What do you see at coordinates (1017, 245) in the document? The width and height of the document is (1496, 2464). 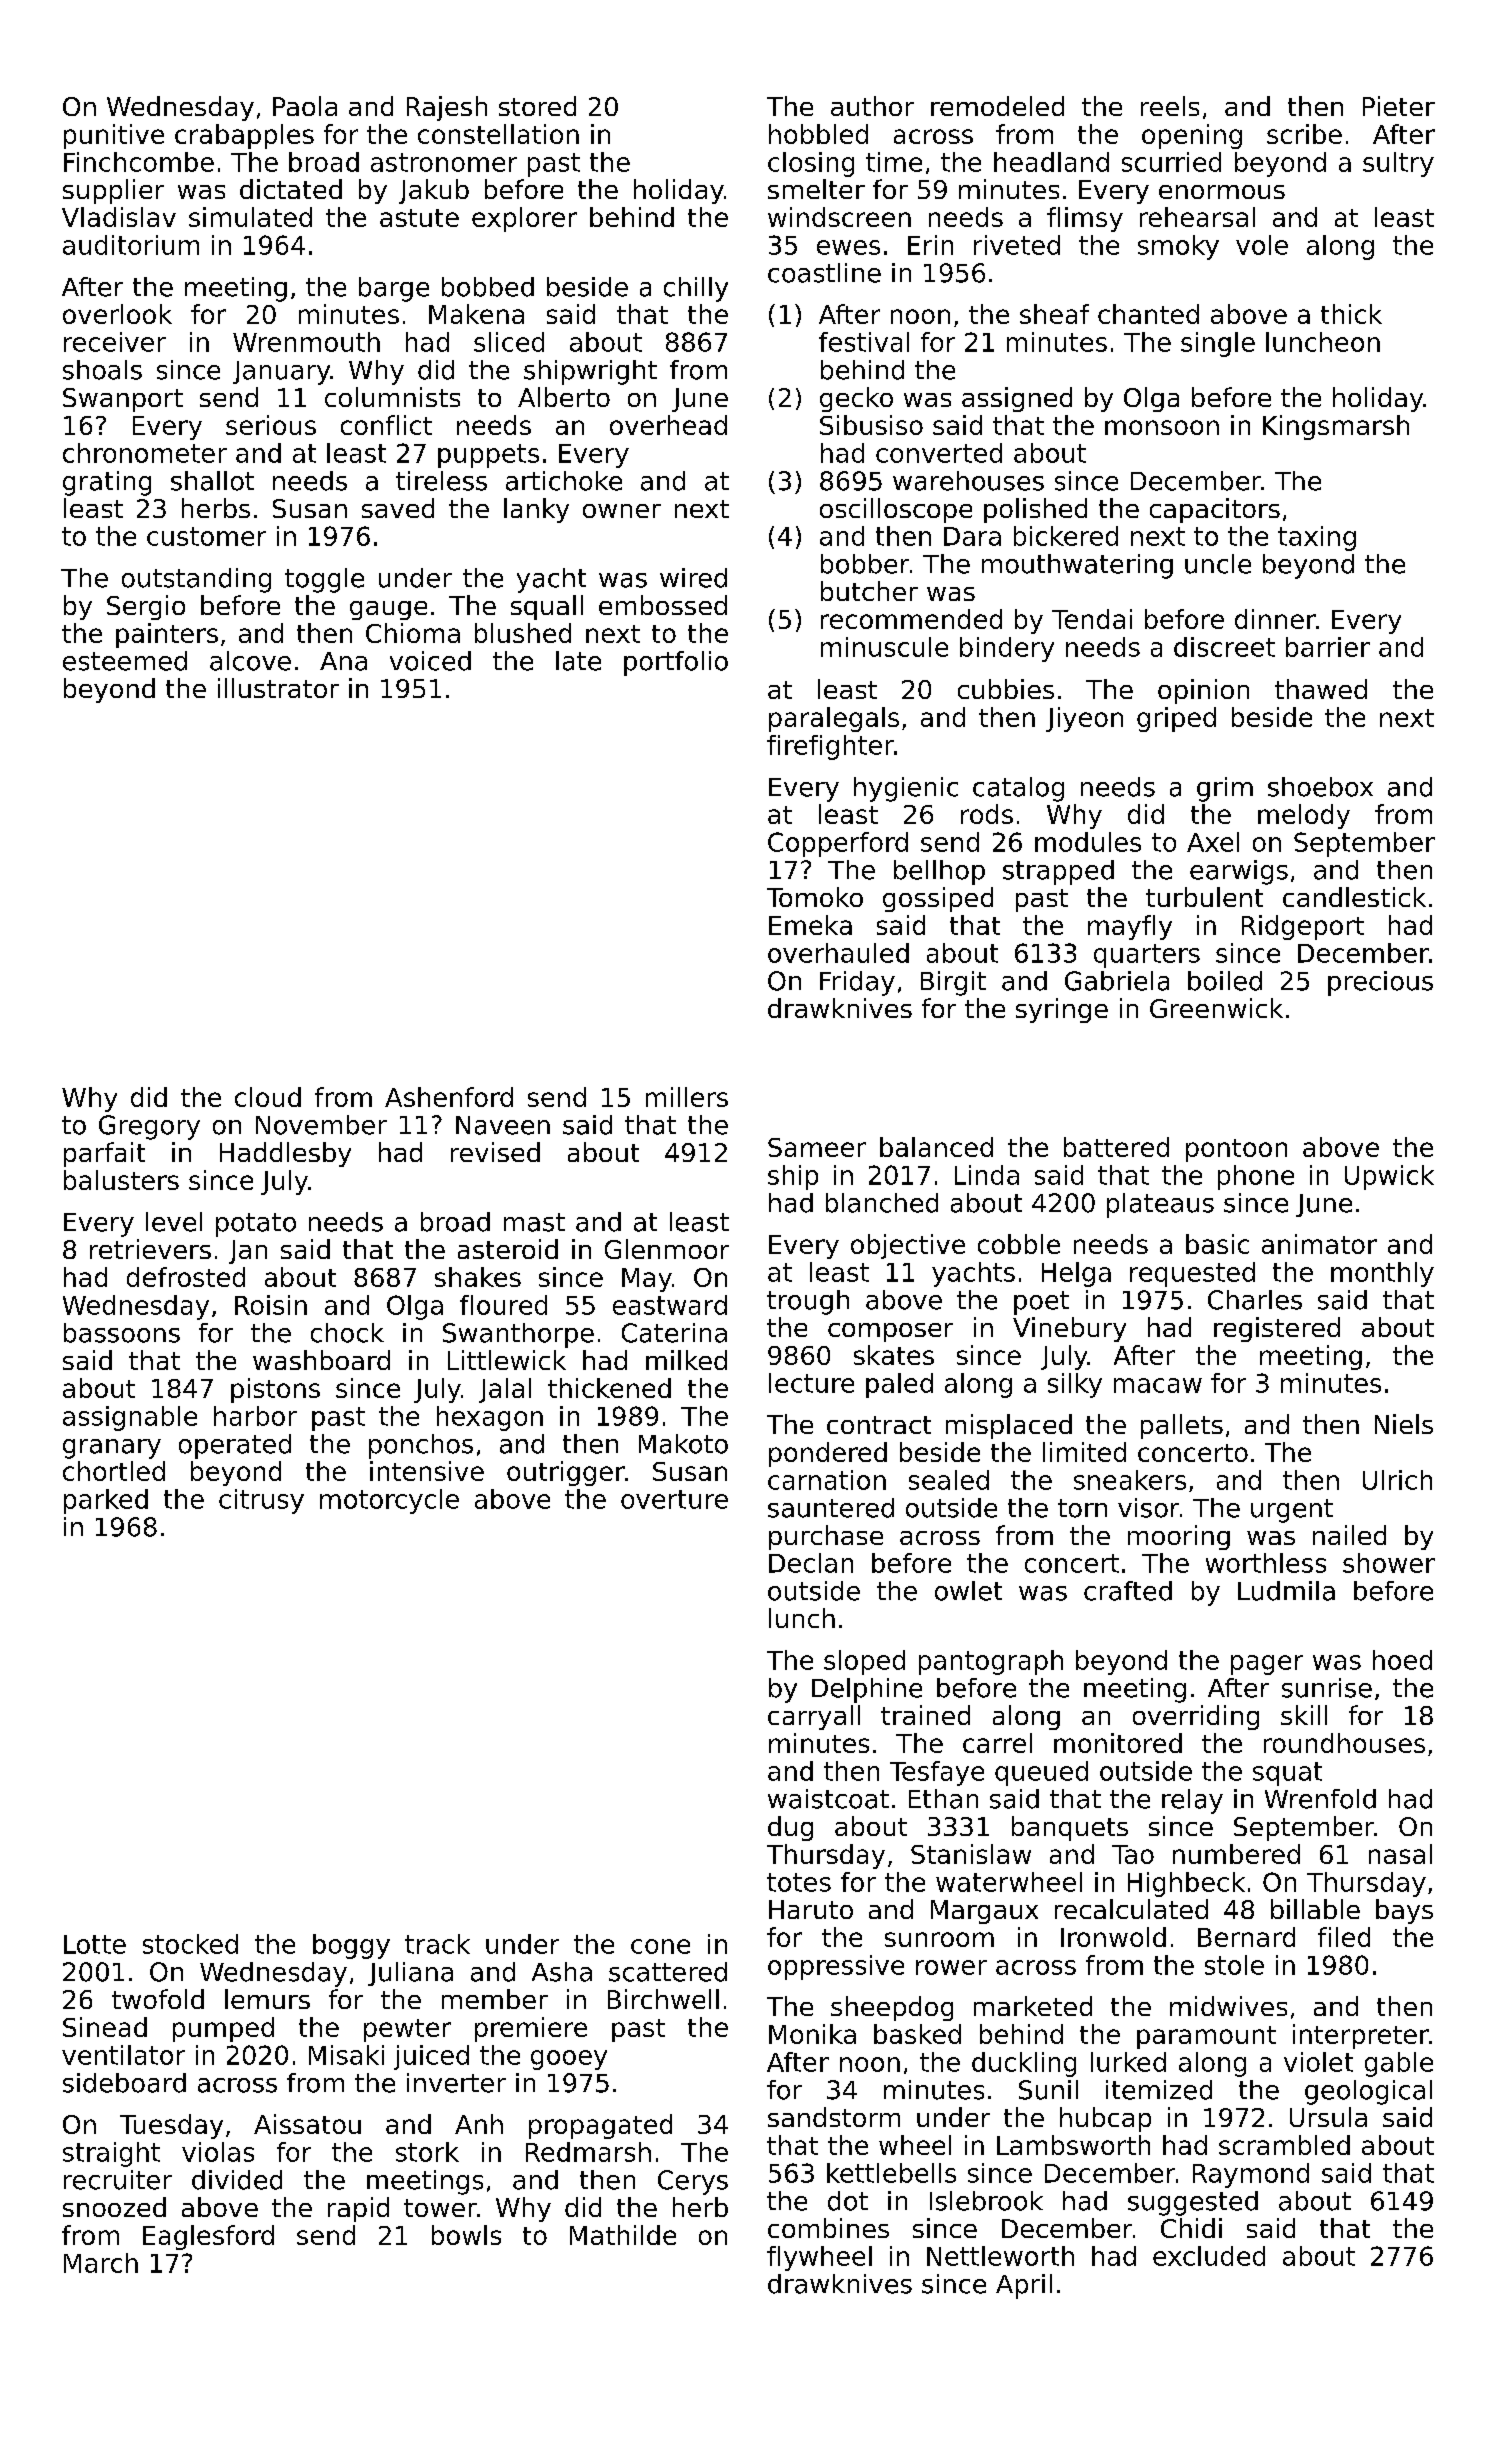 I see `riveted` at bounding box center [1017, 245].
